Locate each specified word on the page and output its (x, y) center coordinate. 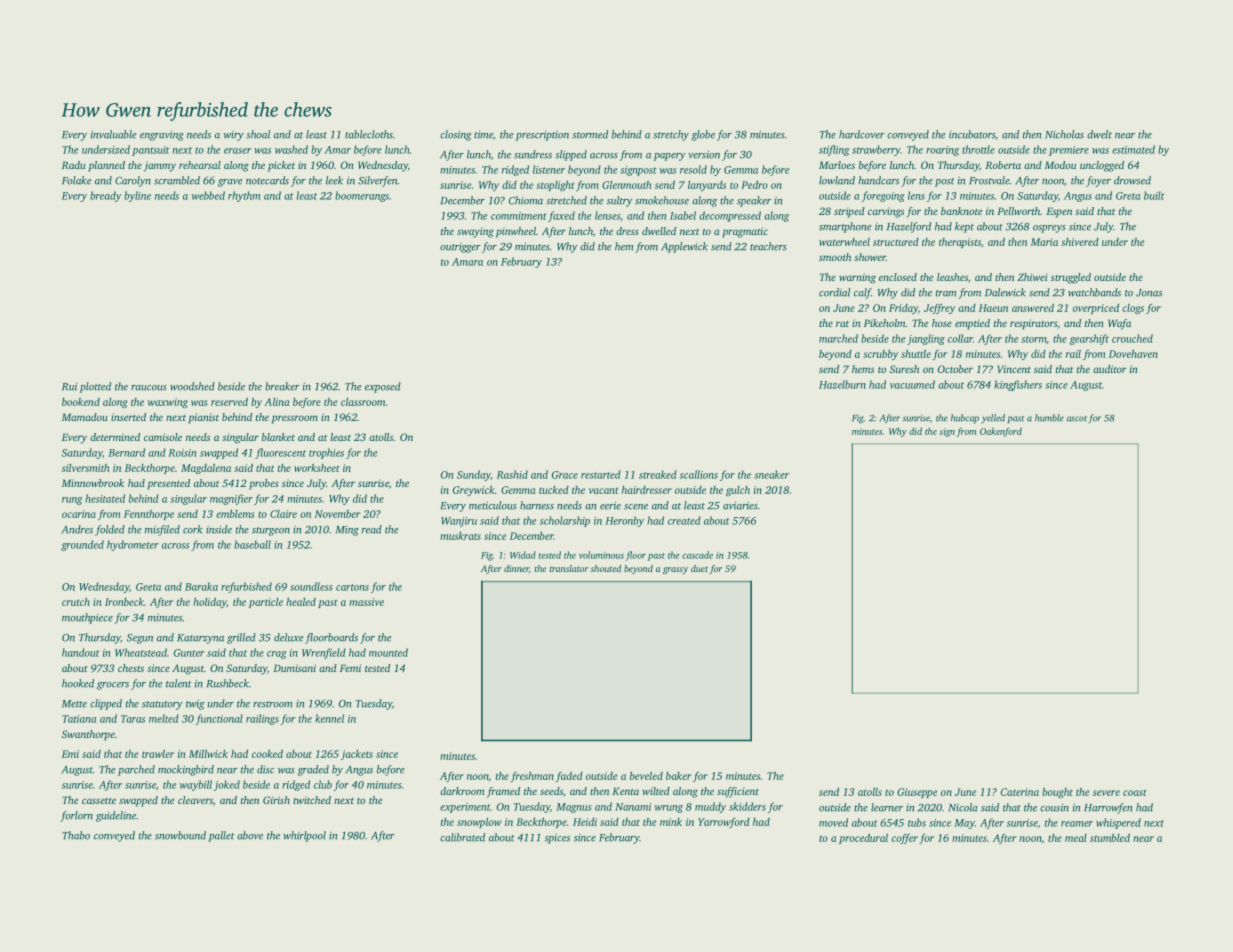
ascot (1077, 419)
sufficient (738, 792)
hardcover (862, 134)
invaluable (113, 134)
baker (678, 776)
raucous (149, 388)
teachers (768, 246)
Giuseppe (917, 793)
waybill (196, 785)
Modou (1060, 165)
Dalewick (1005, 292)
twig (195, 705)
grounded (82, 545)
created (684, 520)
